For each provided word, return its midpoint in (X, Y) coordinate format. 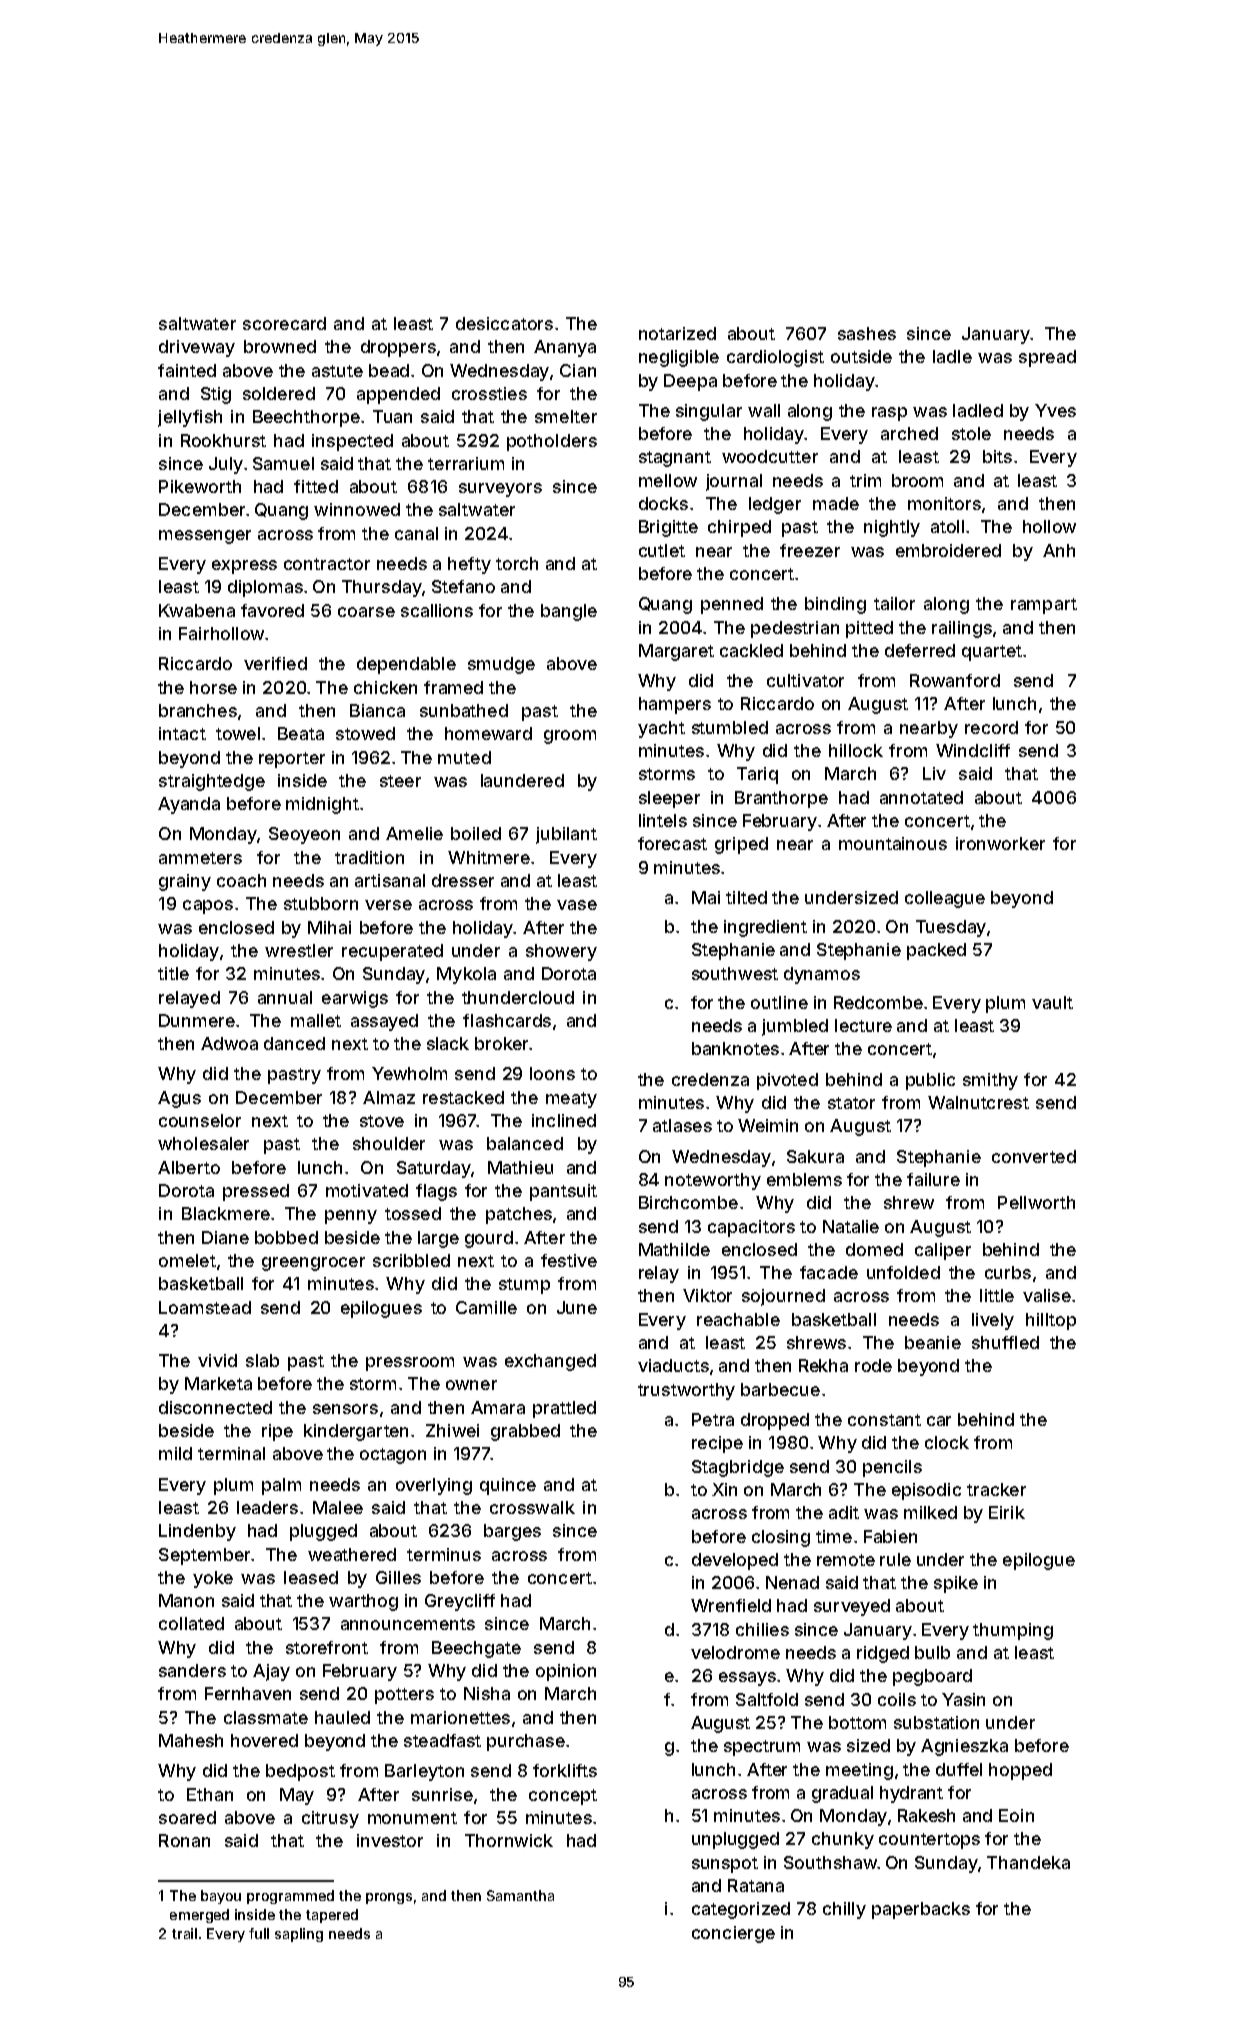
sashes (867, 333)
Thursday (382, 588)
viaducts (673, 1365)
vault (1052, 1002)
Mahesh (191, 1740)
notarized (677, 333)
